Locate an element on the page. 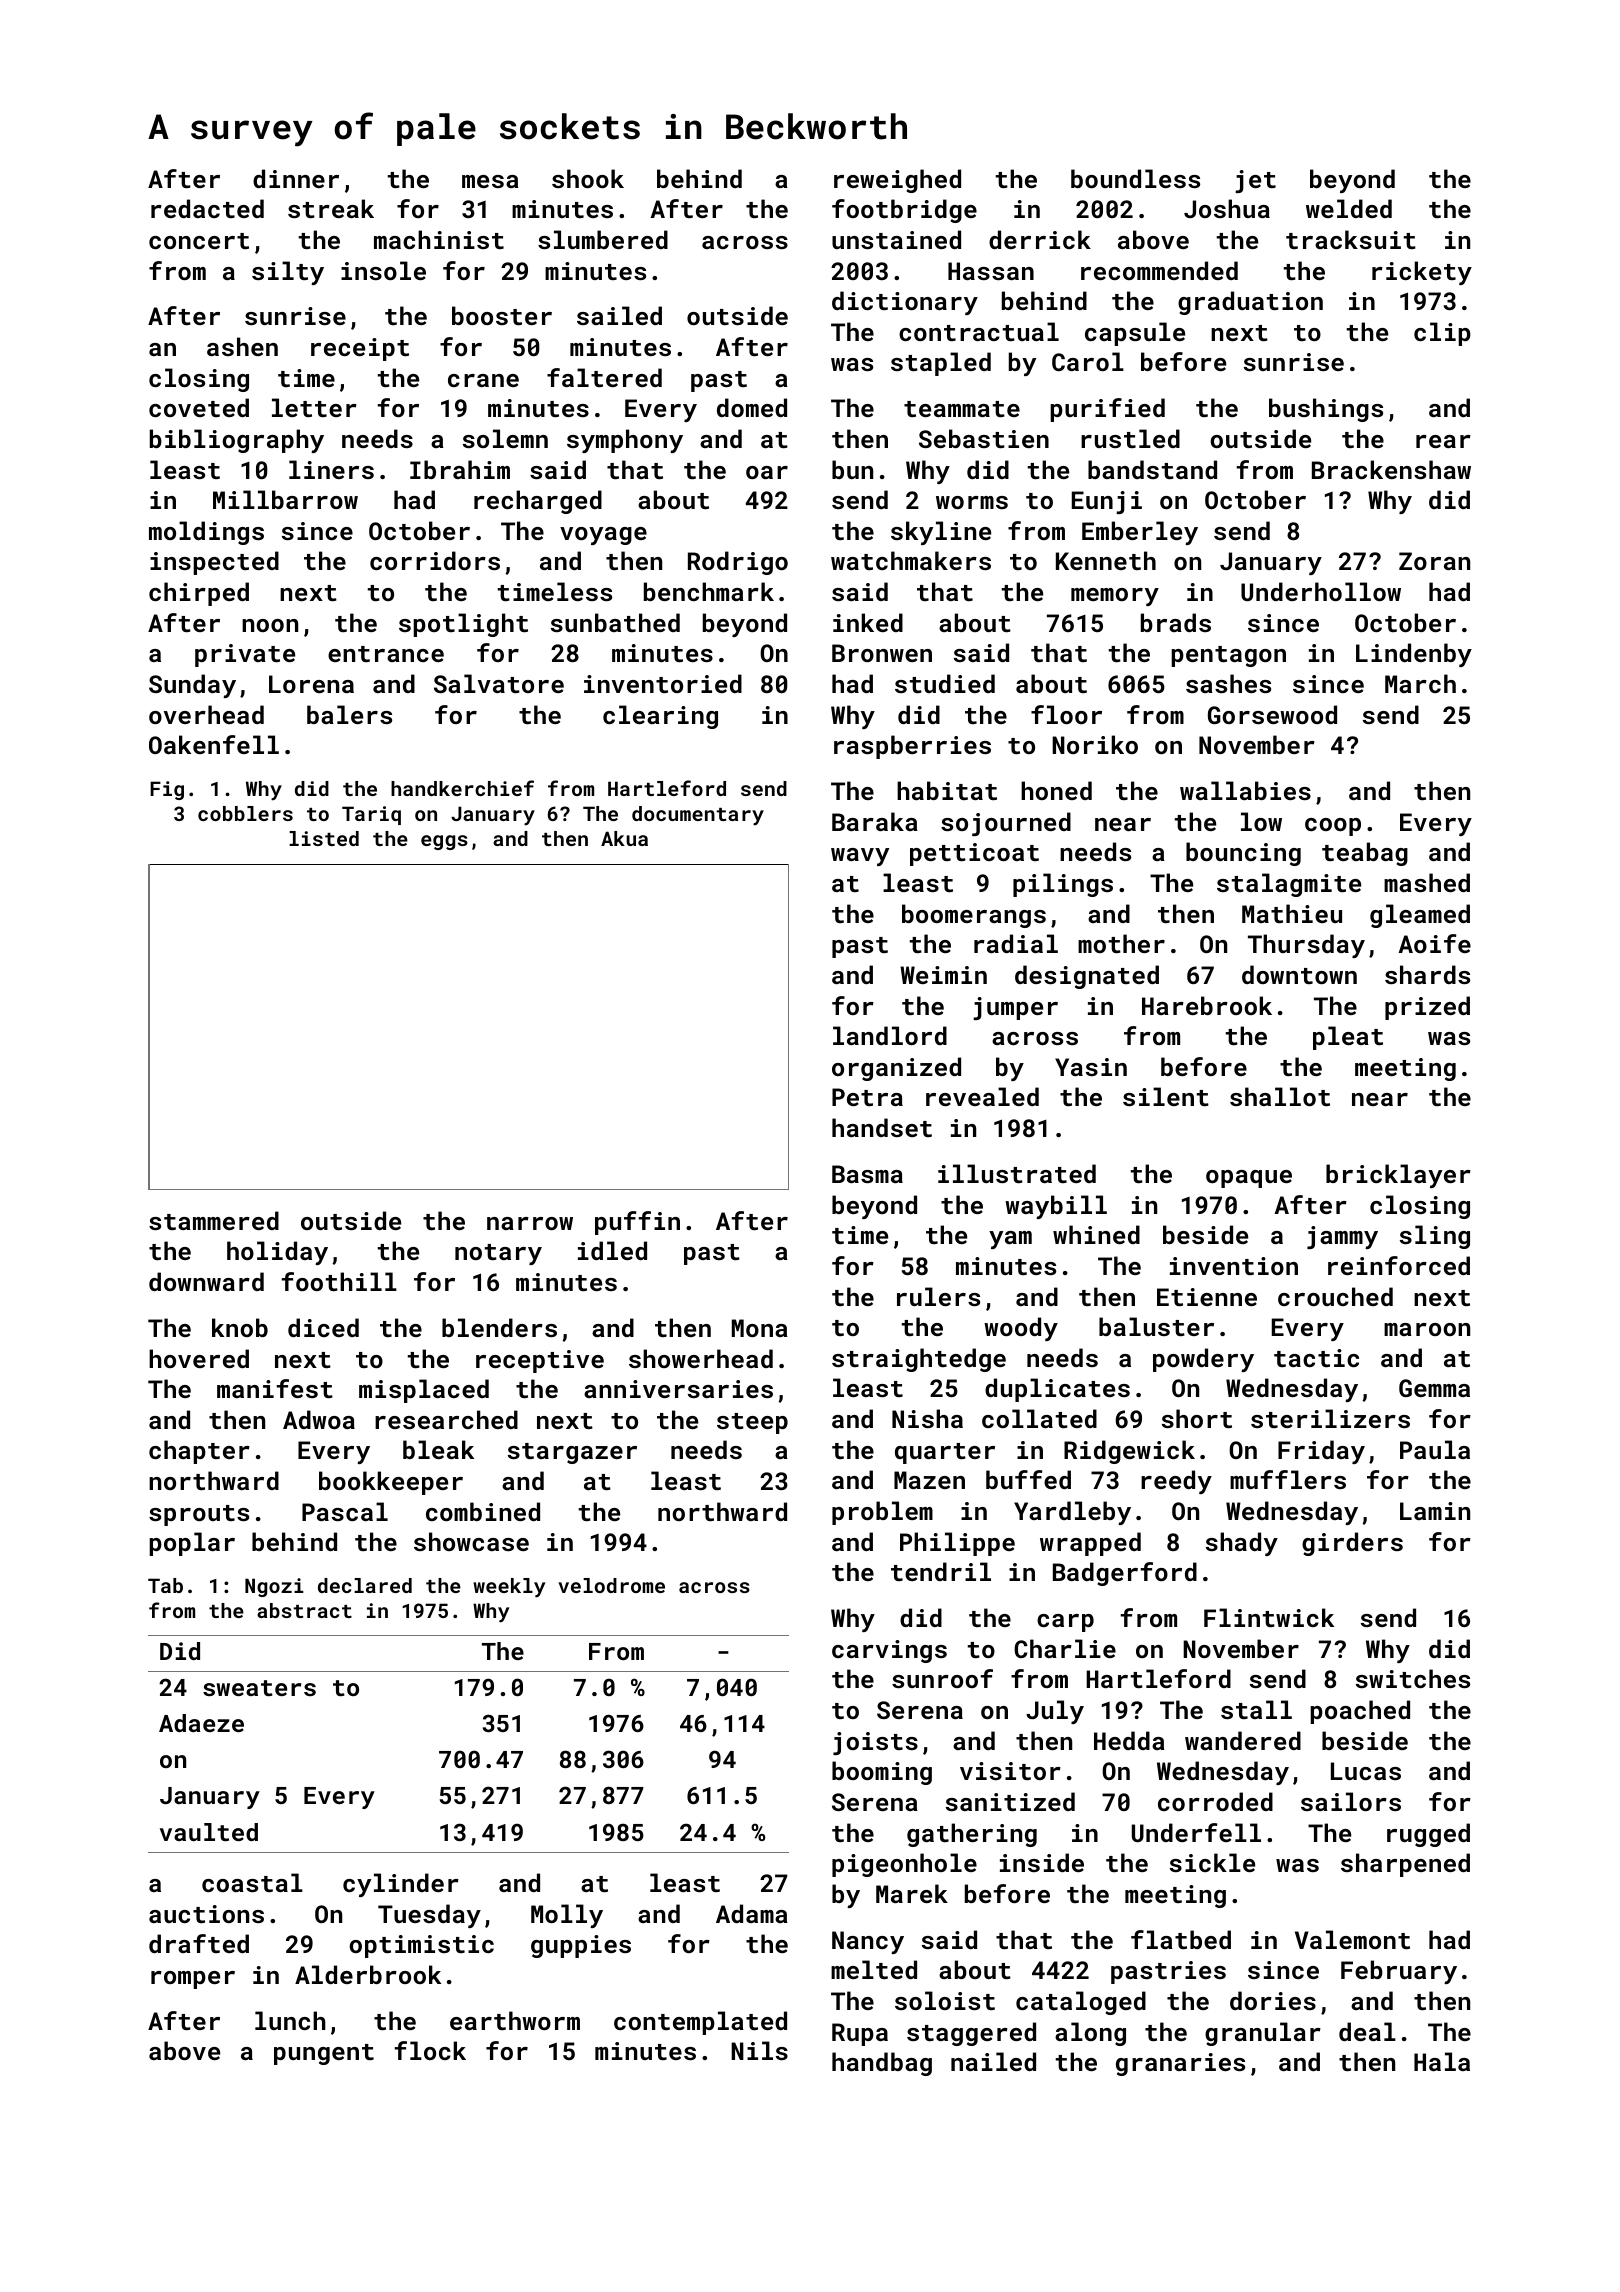 This document has width=1620, height=2292. earthworm is located at coordinates (515, 2020).
